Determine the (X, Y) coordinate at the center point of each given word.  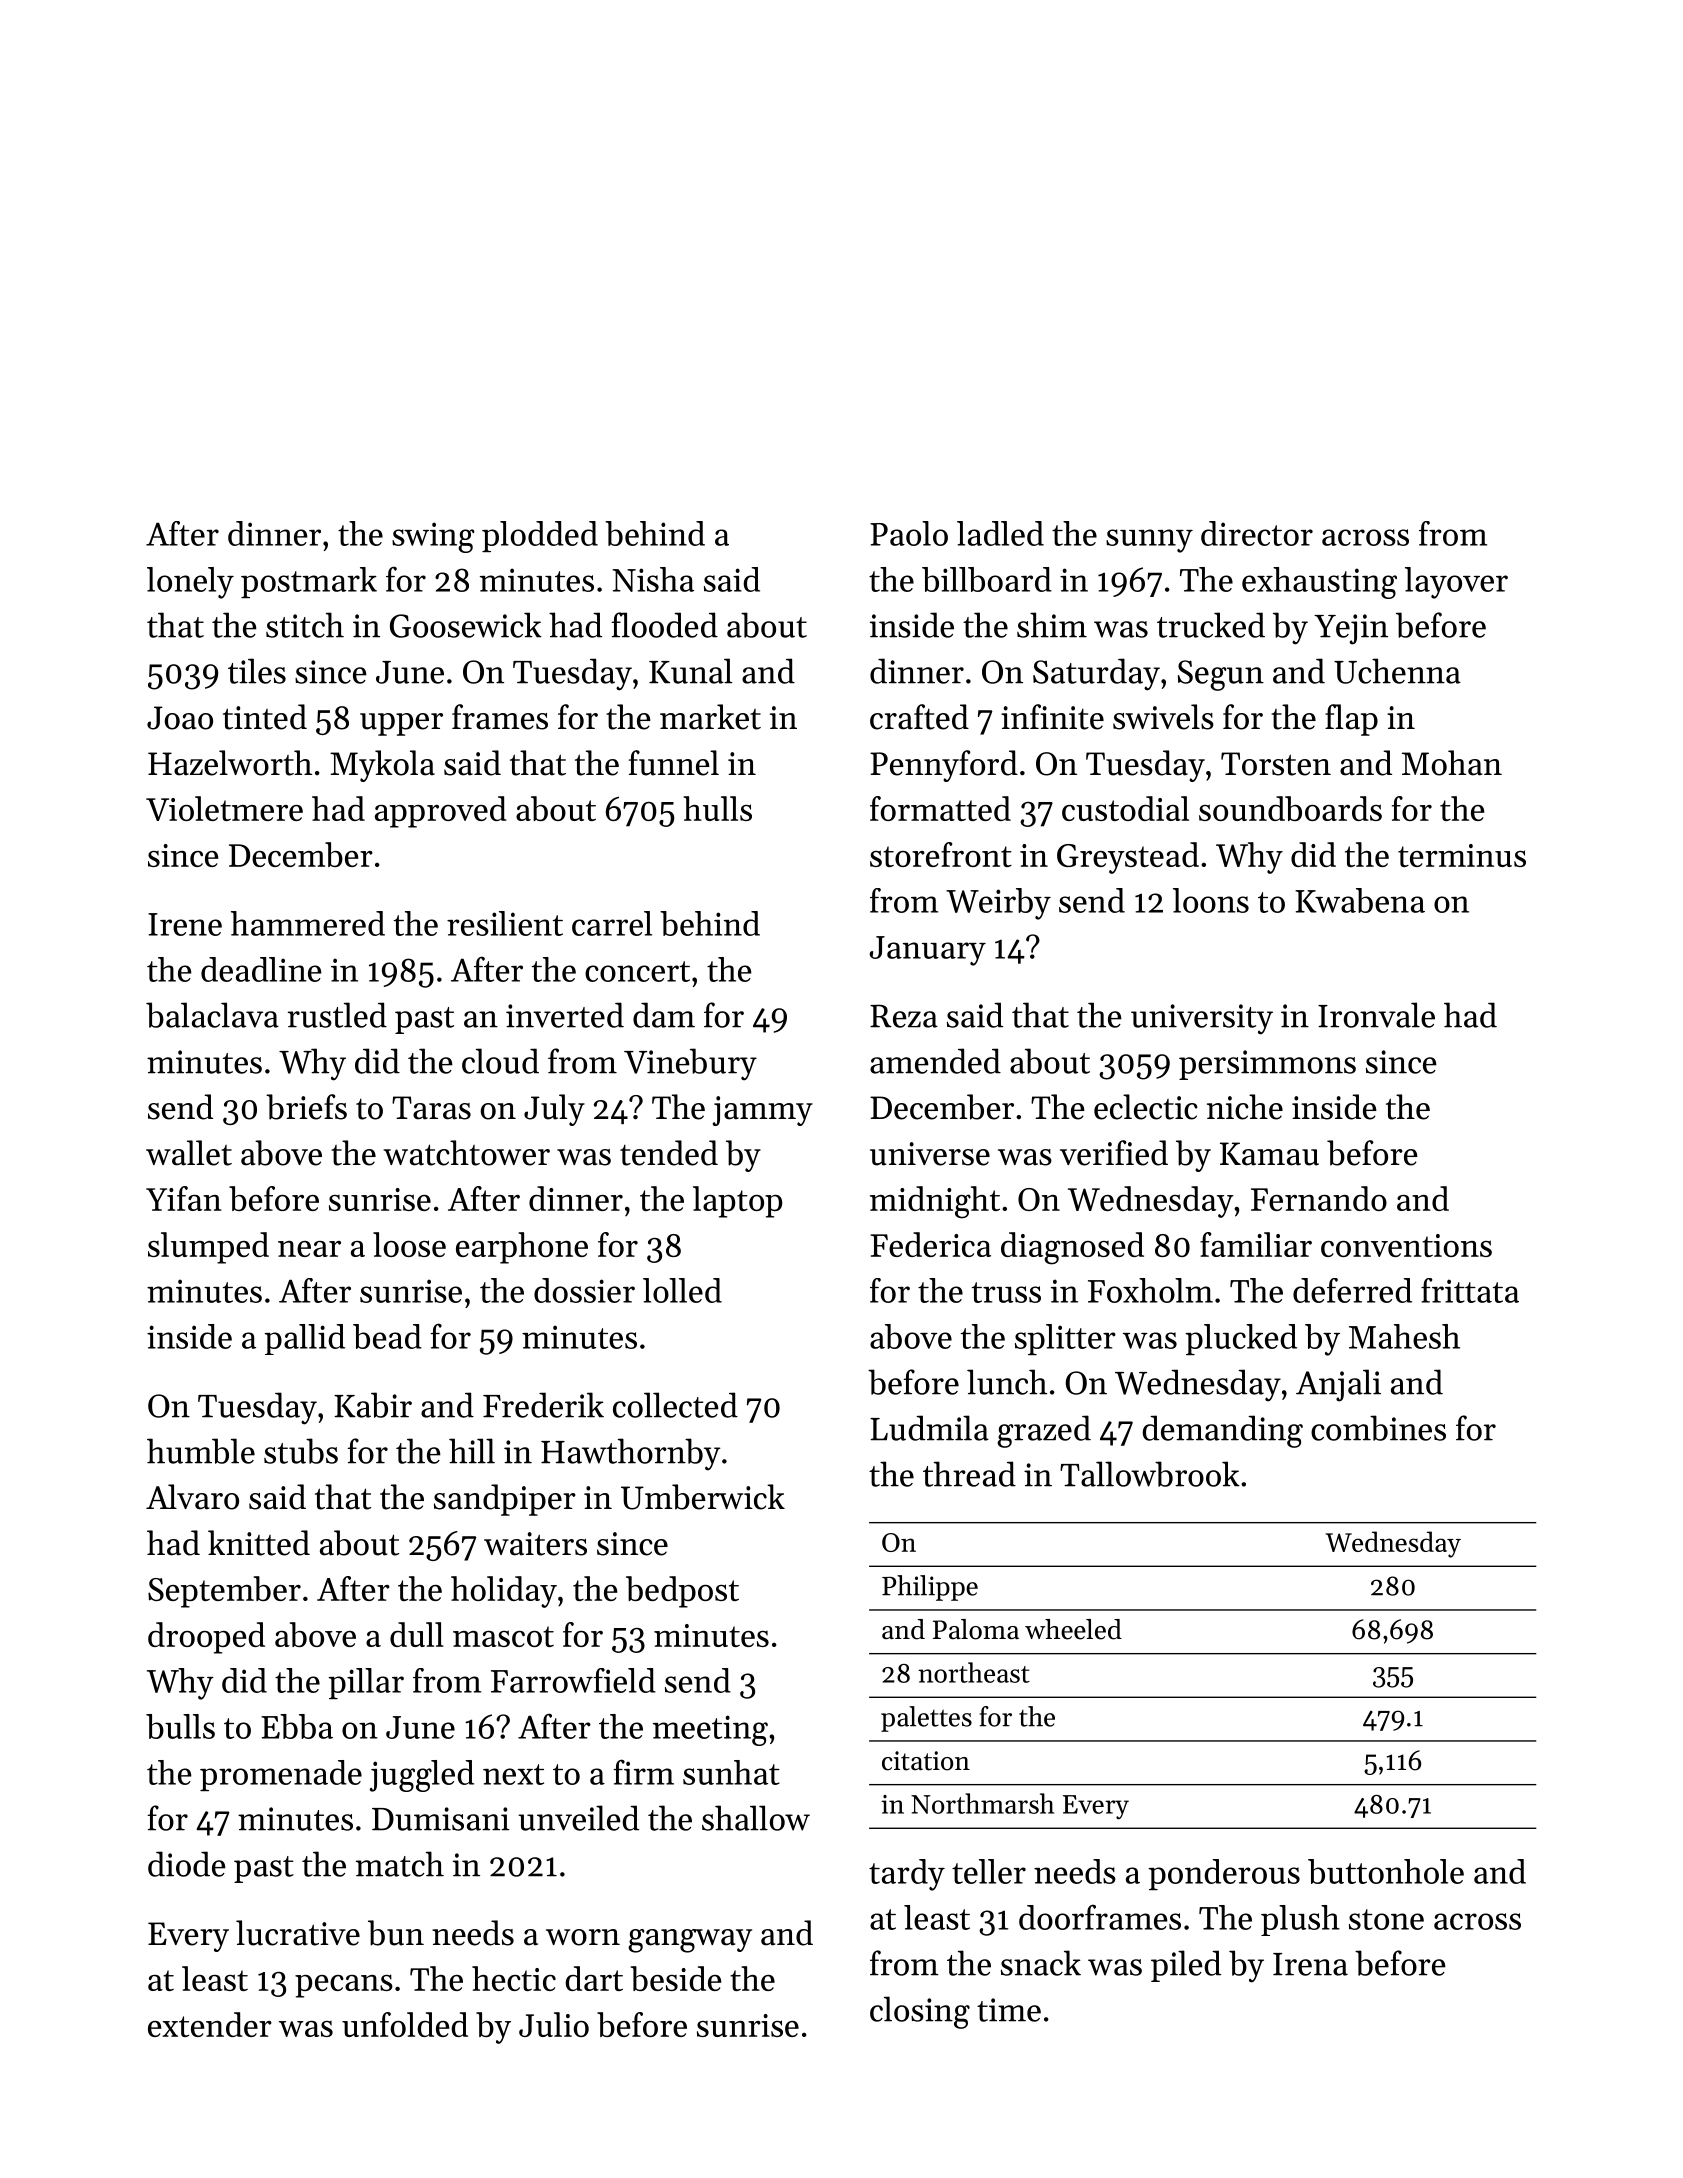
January (927, 951)
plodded (540, 536)
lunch (1007, 1382)
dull (417, 1634)
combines (1378, 1428)
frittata (1470, 1290)
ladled (1000, 533)
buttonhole (1386, 1871)
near (309, 1249)
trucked (1211, 625)
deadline (261, 969)
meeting (710, 1730)
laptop (737, 1202)
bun (396, 1933)
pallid (304, 1339)
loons (1211, 900)
